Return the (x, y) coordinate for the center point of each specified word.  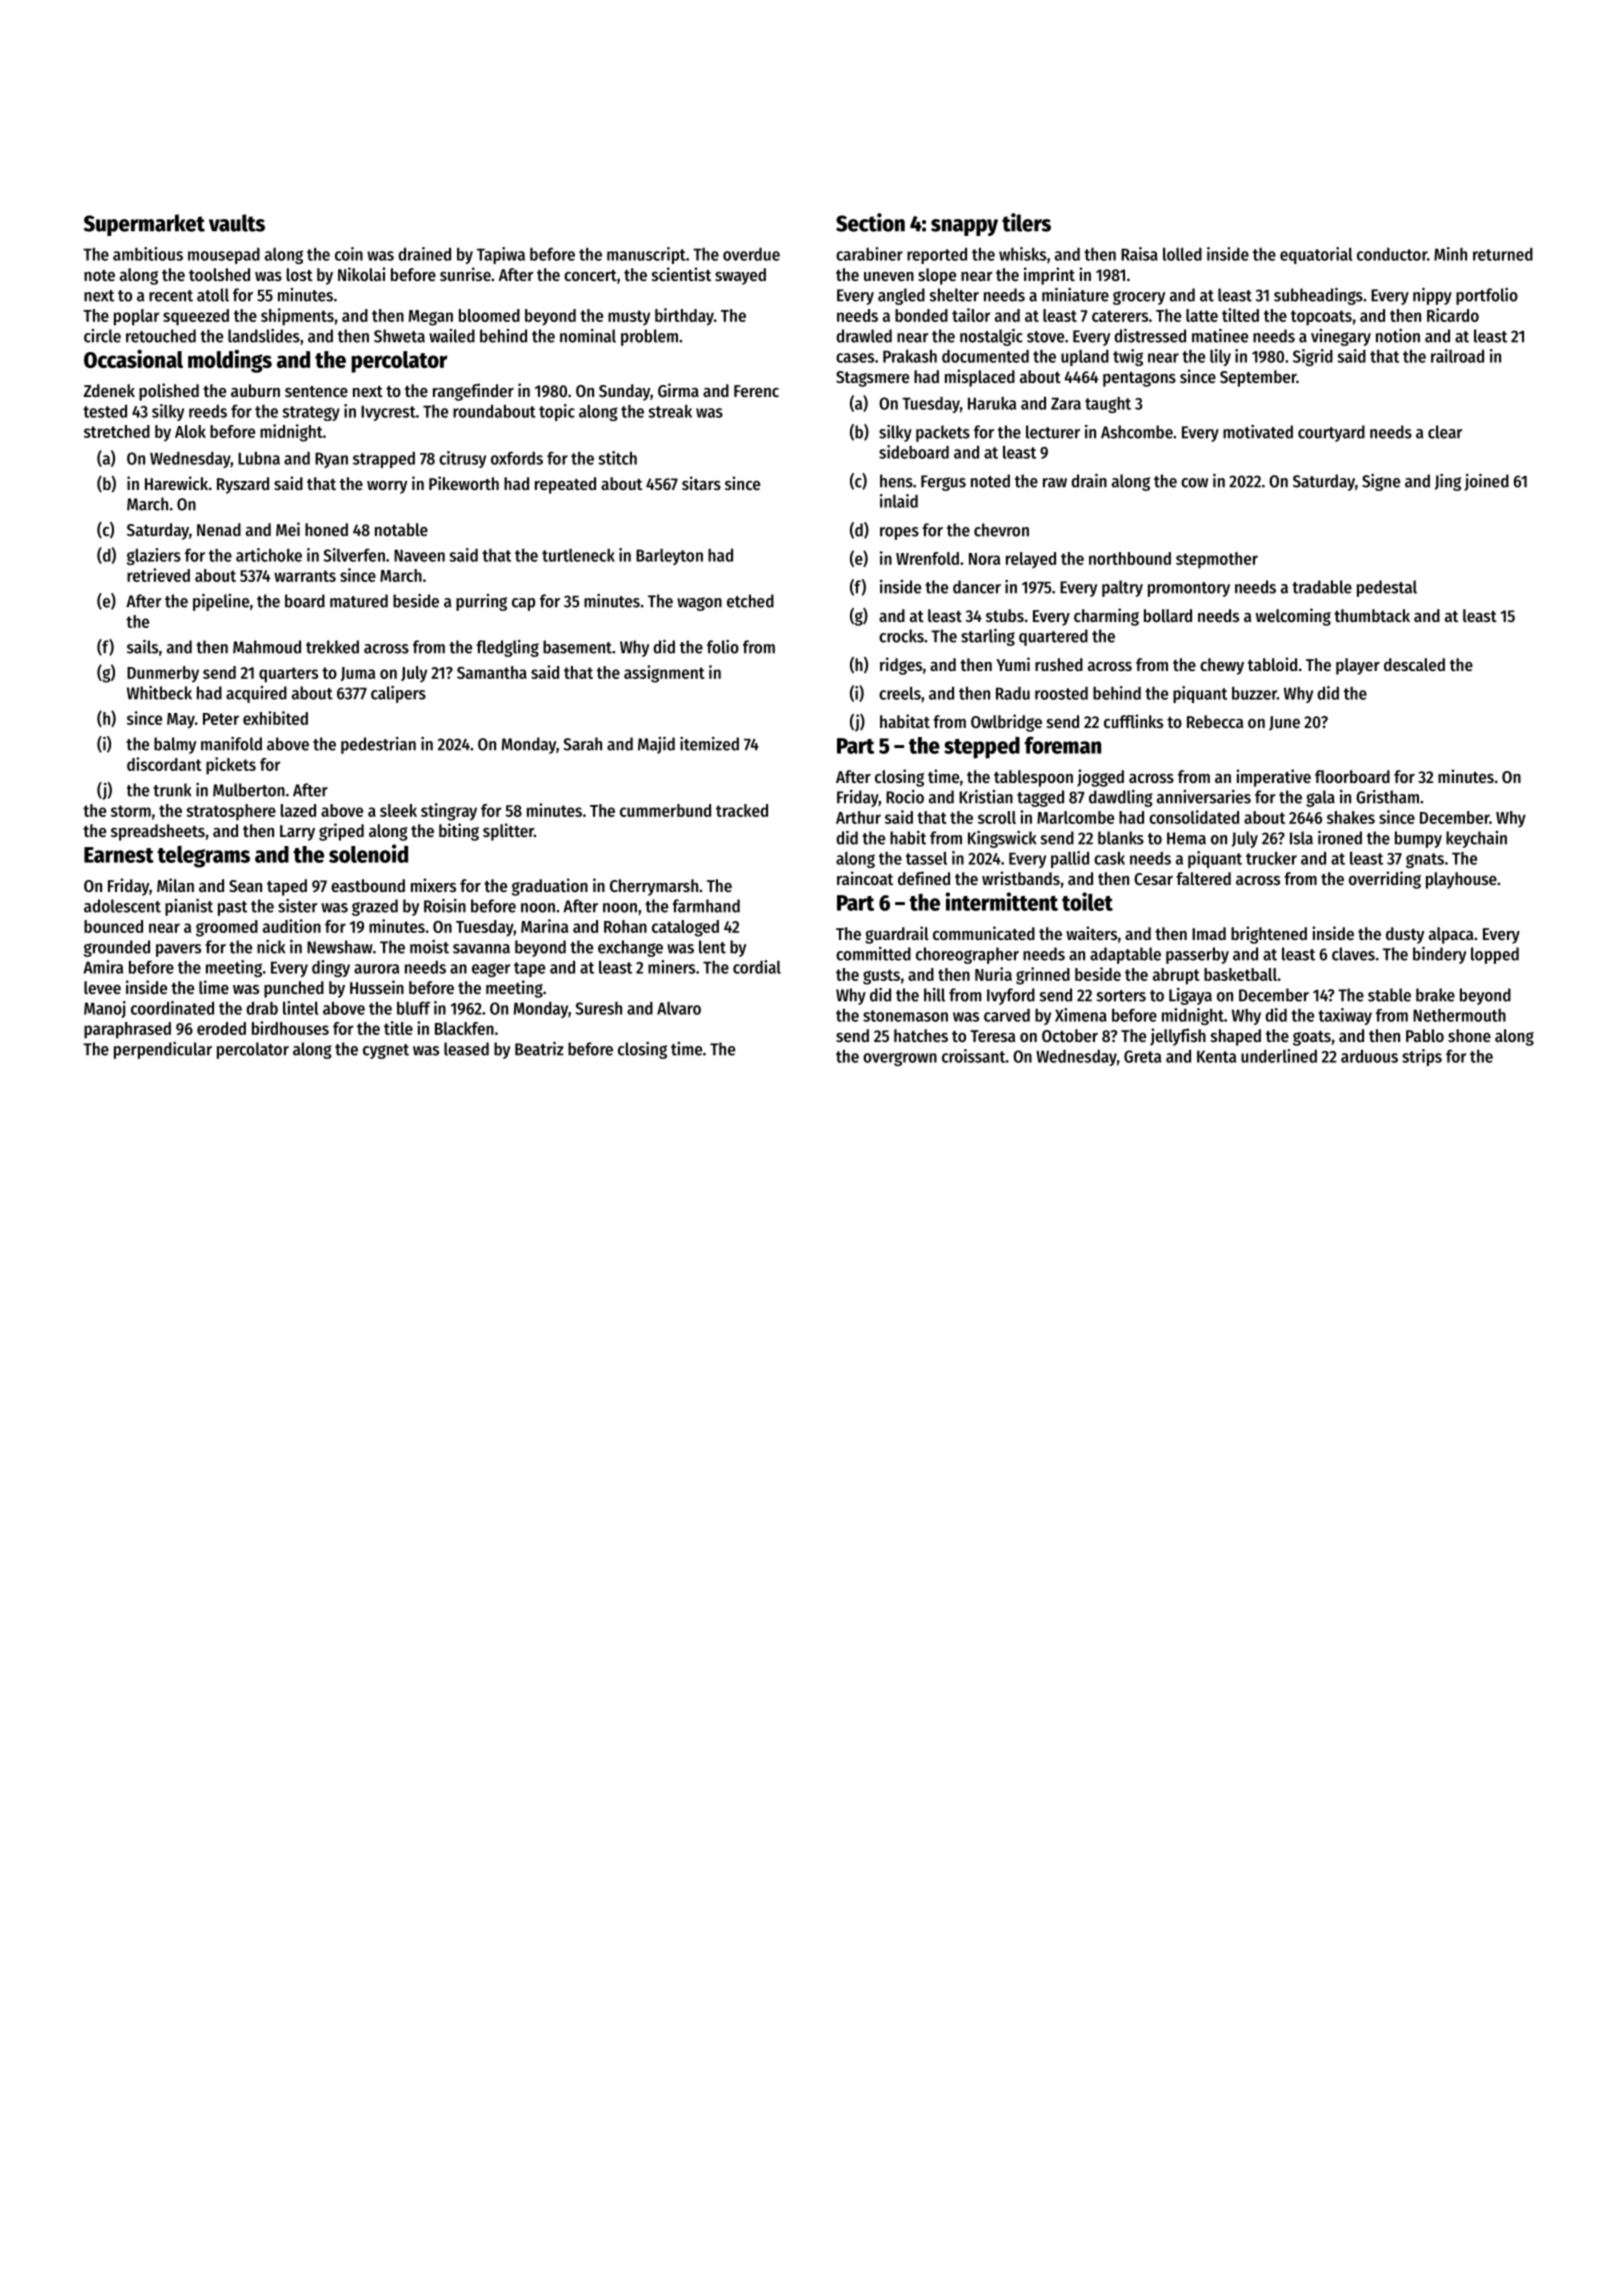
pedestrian (378, 745)
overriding (1385, 880)
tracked (742, 810)
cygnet (386, 1051)
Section (870, 222)
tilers (1026, 222)
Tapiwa (501, 255)
